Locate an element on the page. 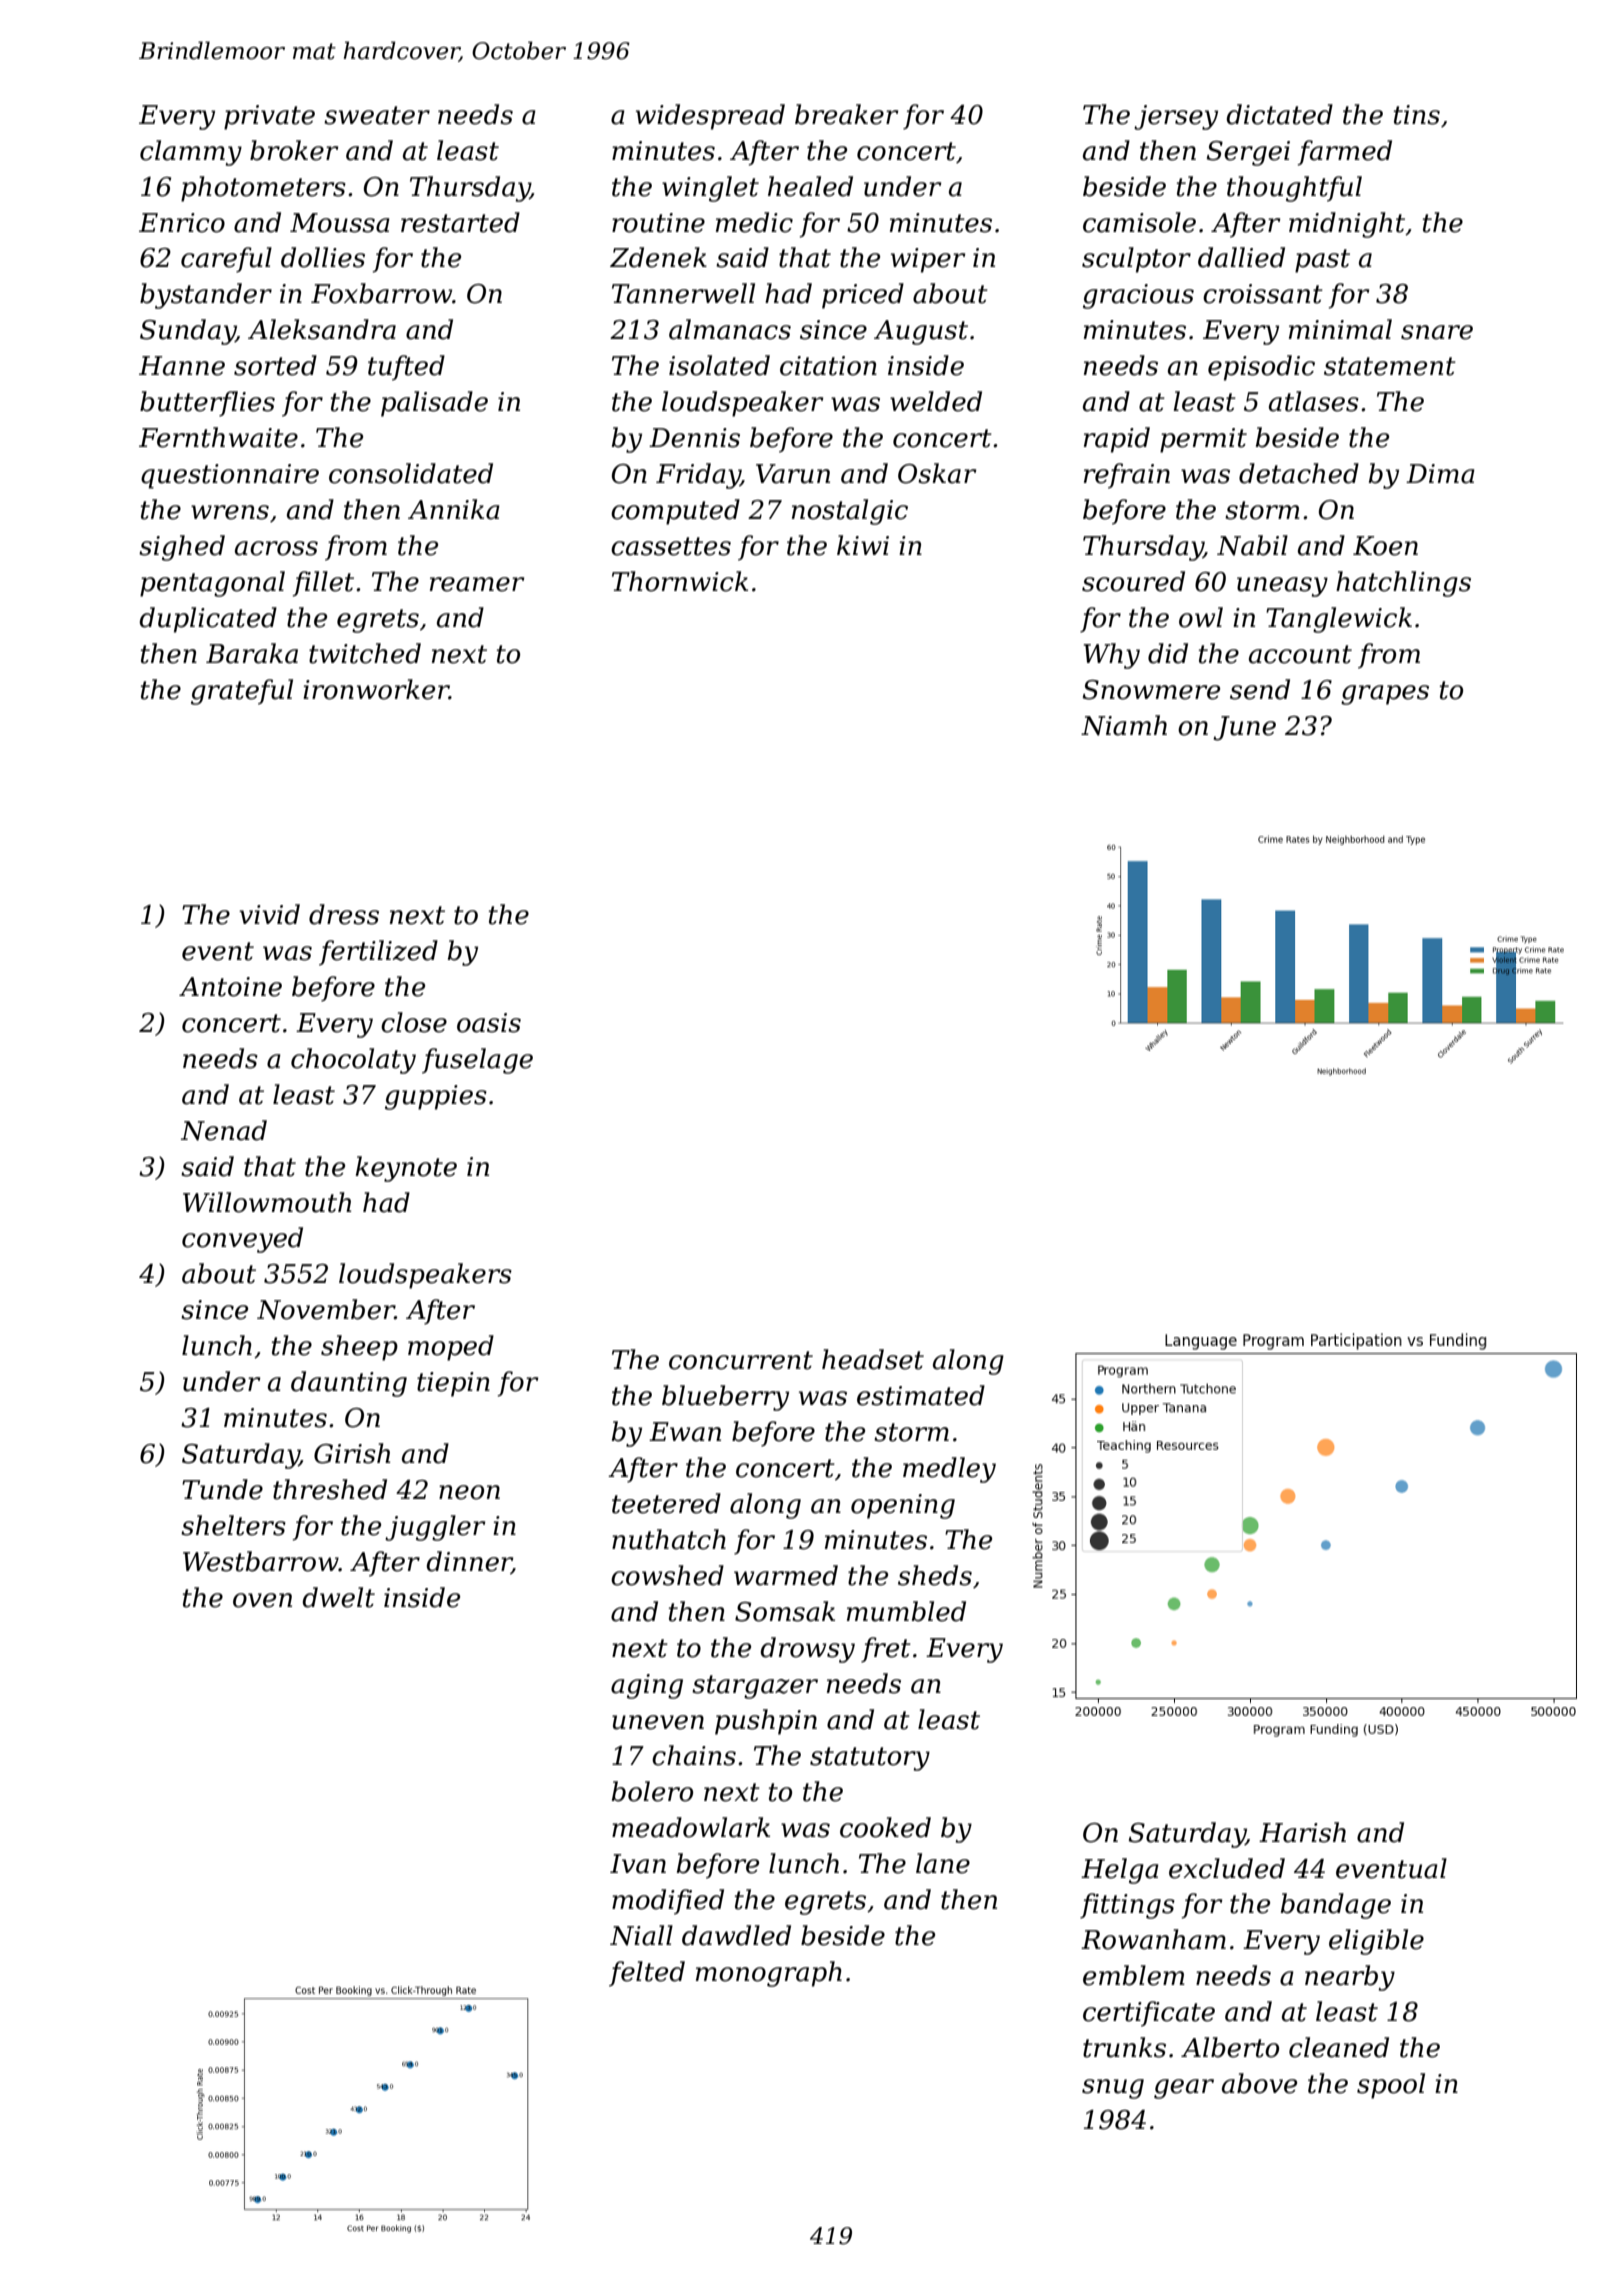 Image resolution: width=1620 pixels, height=2292 pixels. healed is located at coordinates (810, 186).
